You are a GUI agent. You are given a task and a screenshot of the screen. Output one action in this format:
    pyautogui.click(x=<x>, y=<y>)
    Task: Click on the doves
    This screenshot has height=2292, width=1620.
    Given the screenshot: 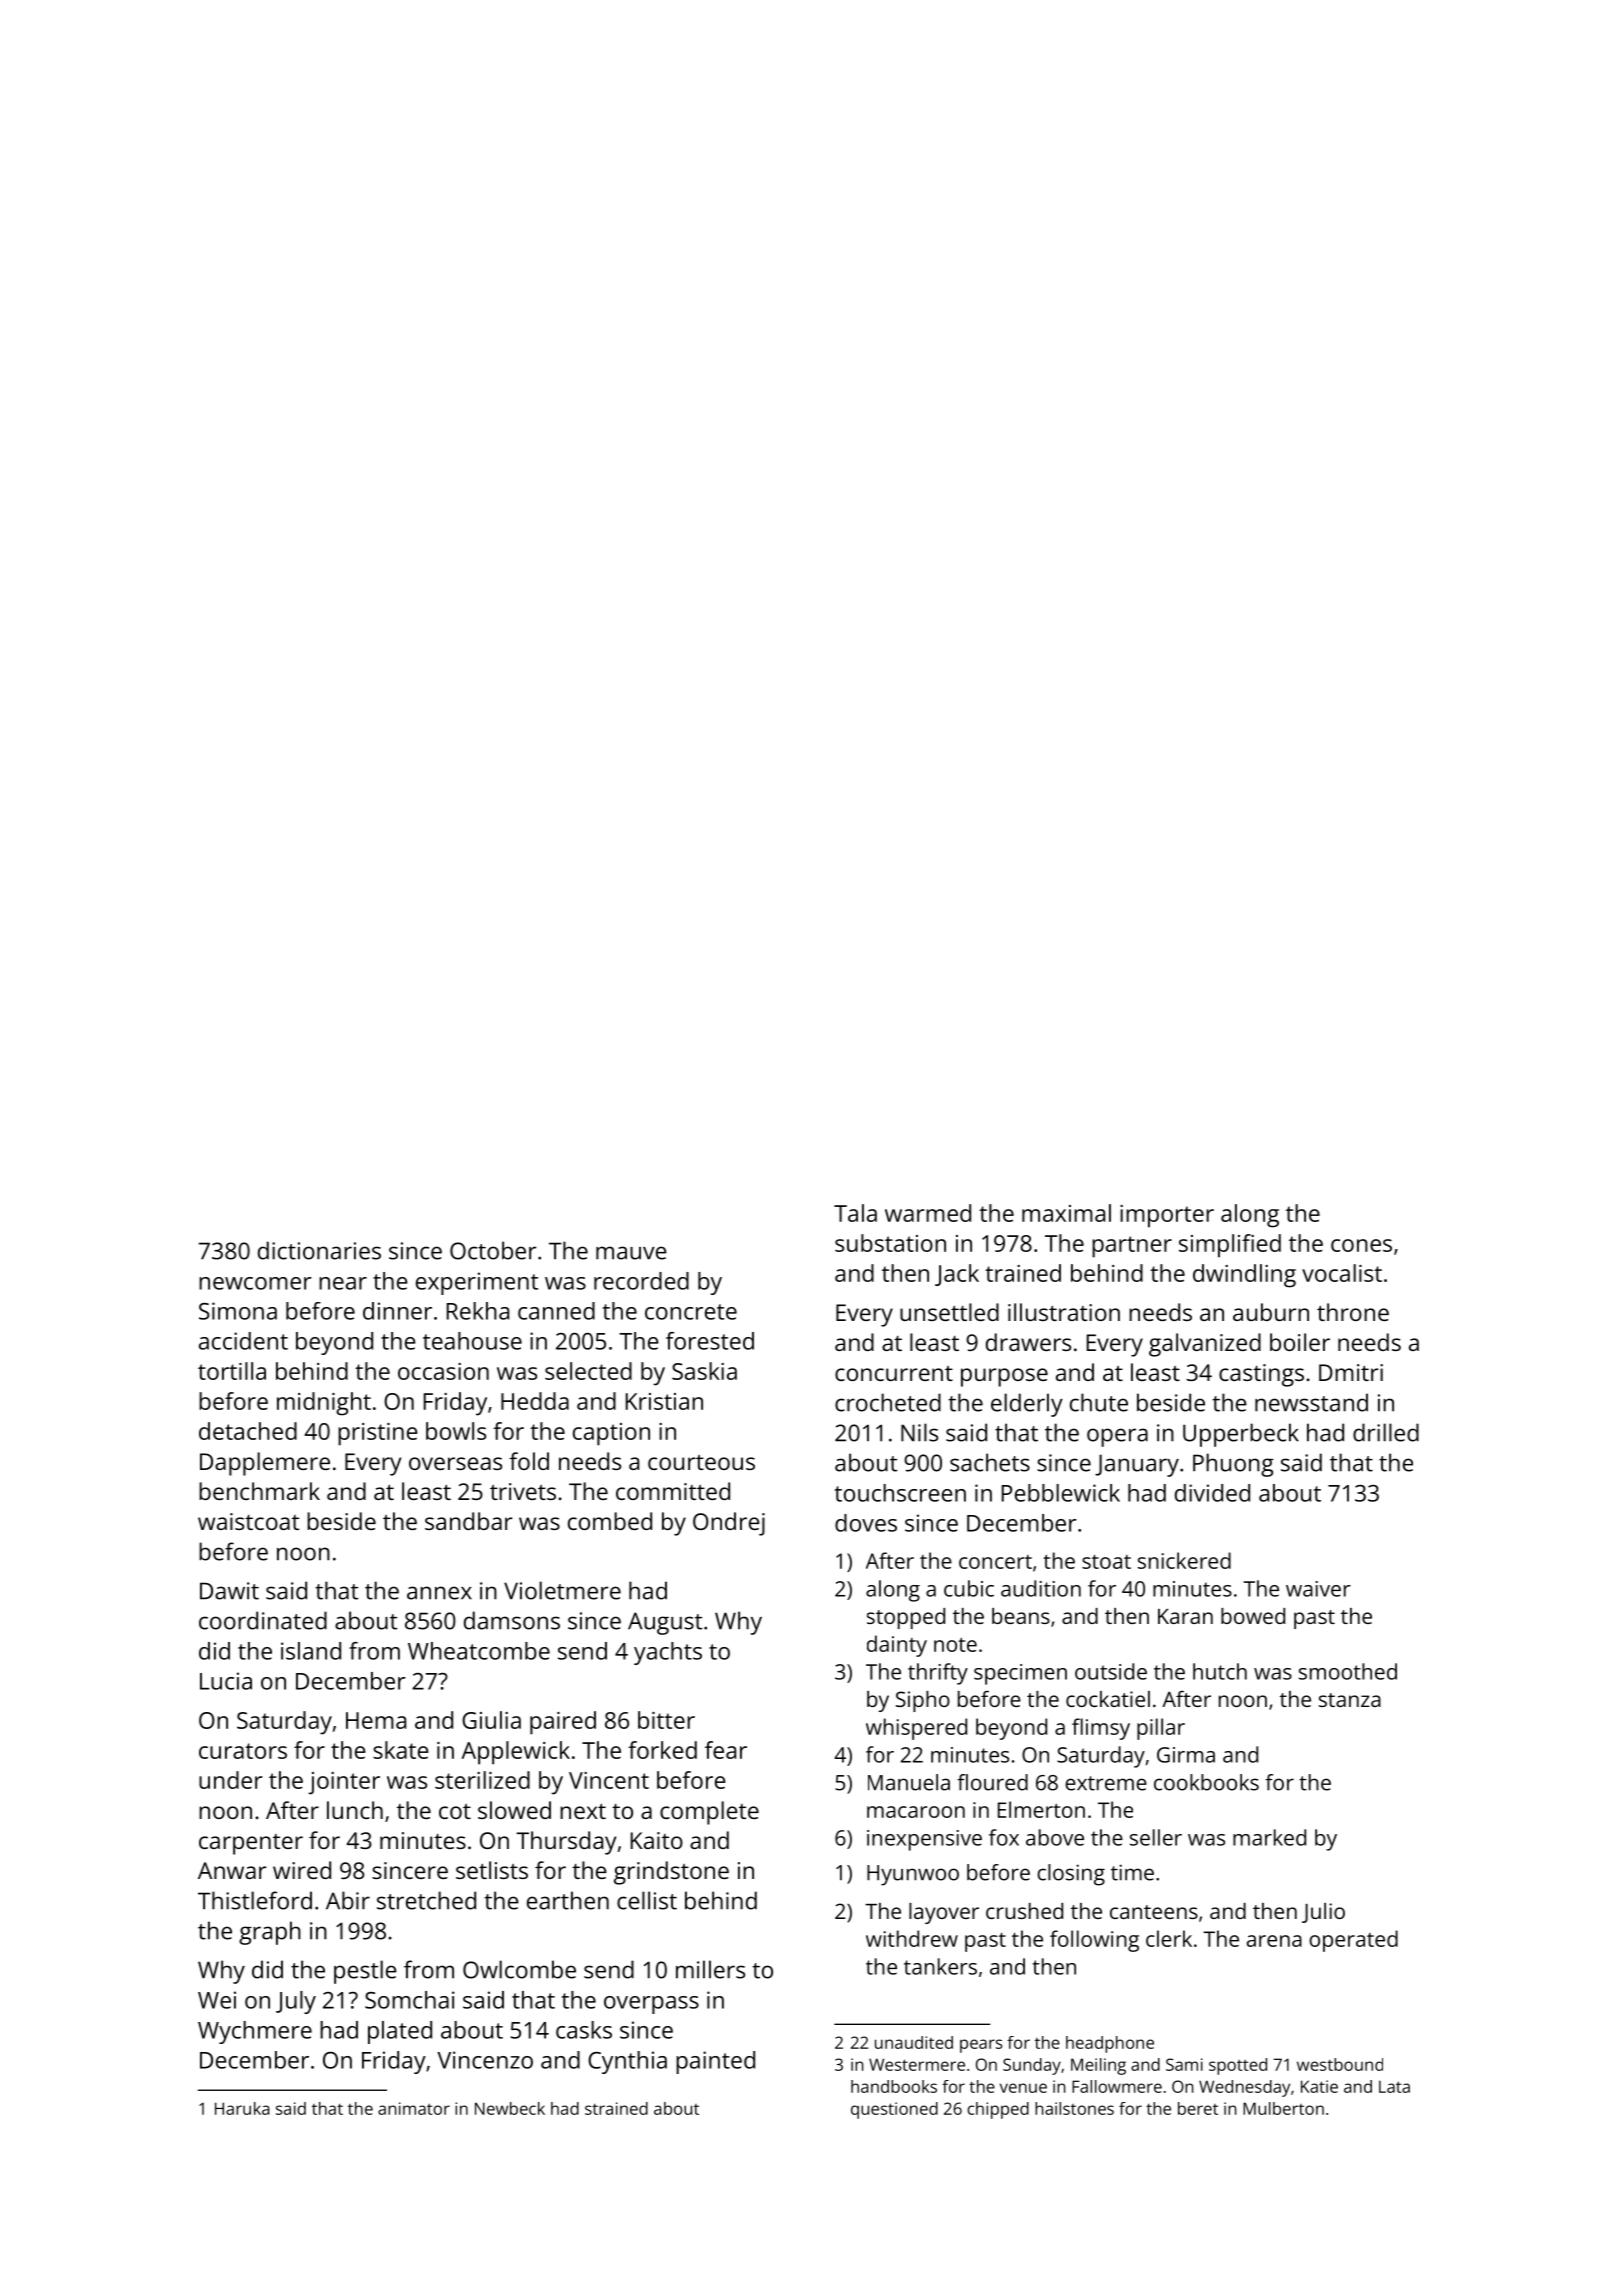 What is the action you would take?
    pyautogui.click(x=866, y=1523)
